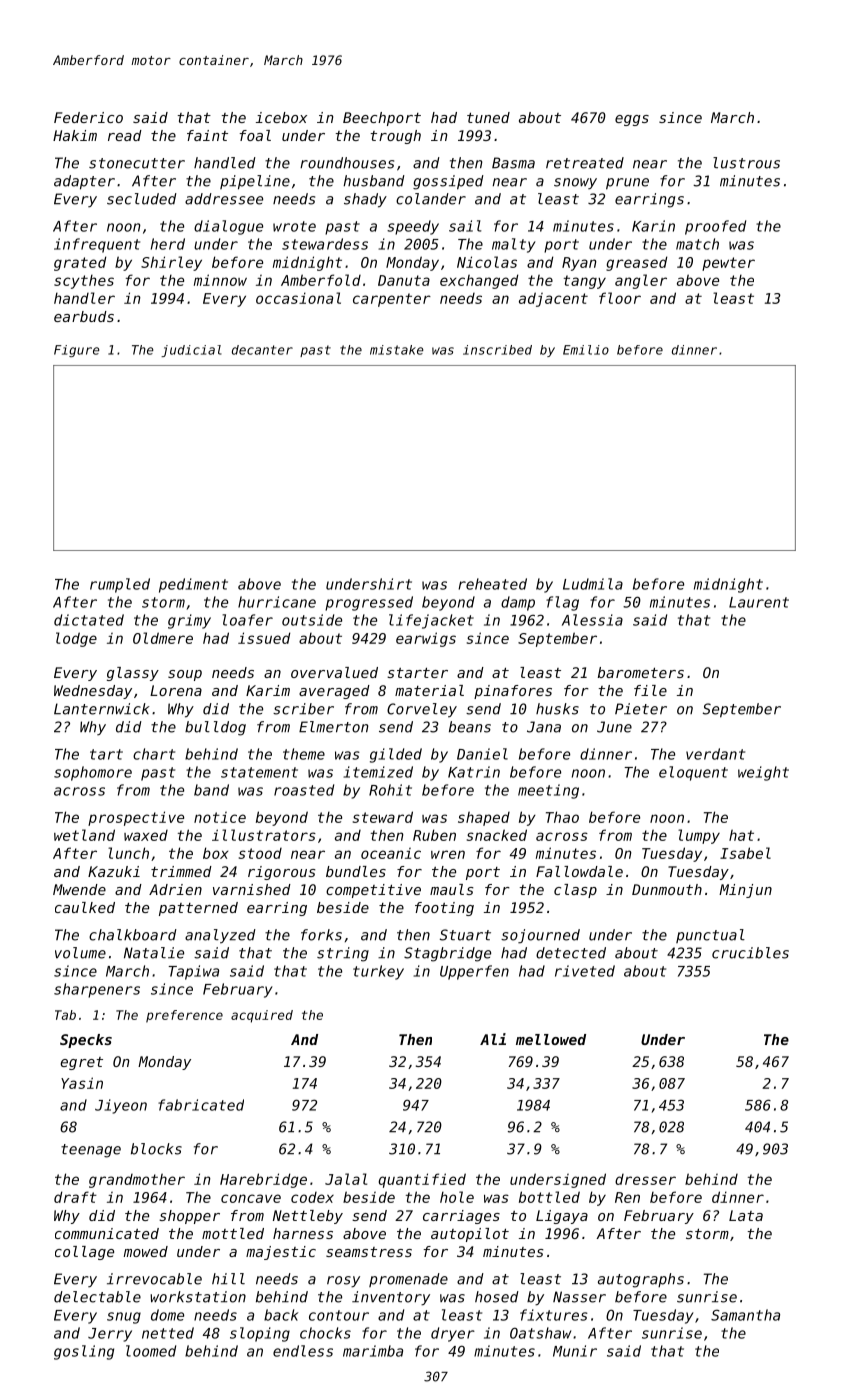 The image size is (849, 1400). Describe the element at coordinates (77, 351) in the page. I see `Figure` at that location.
